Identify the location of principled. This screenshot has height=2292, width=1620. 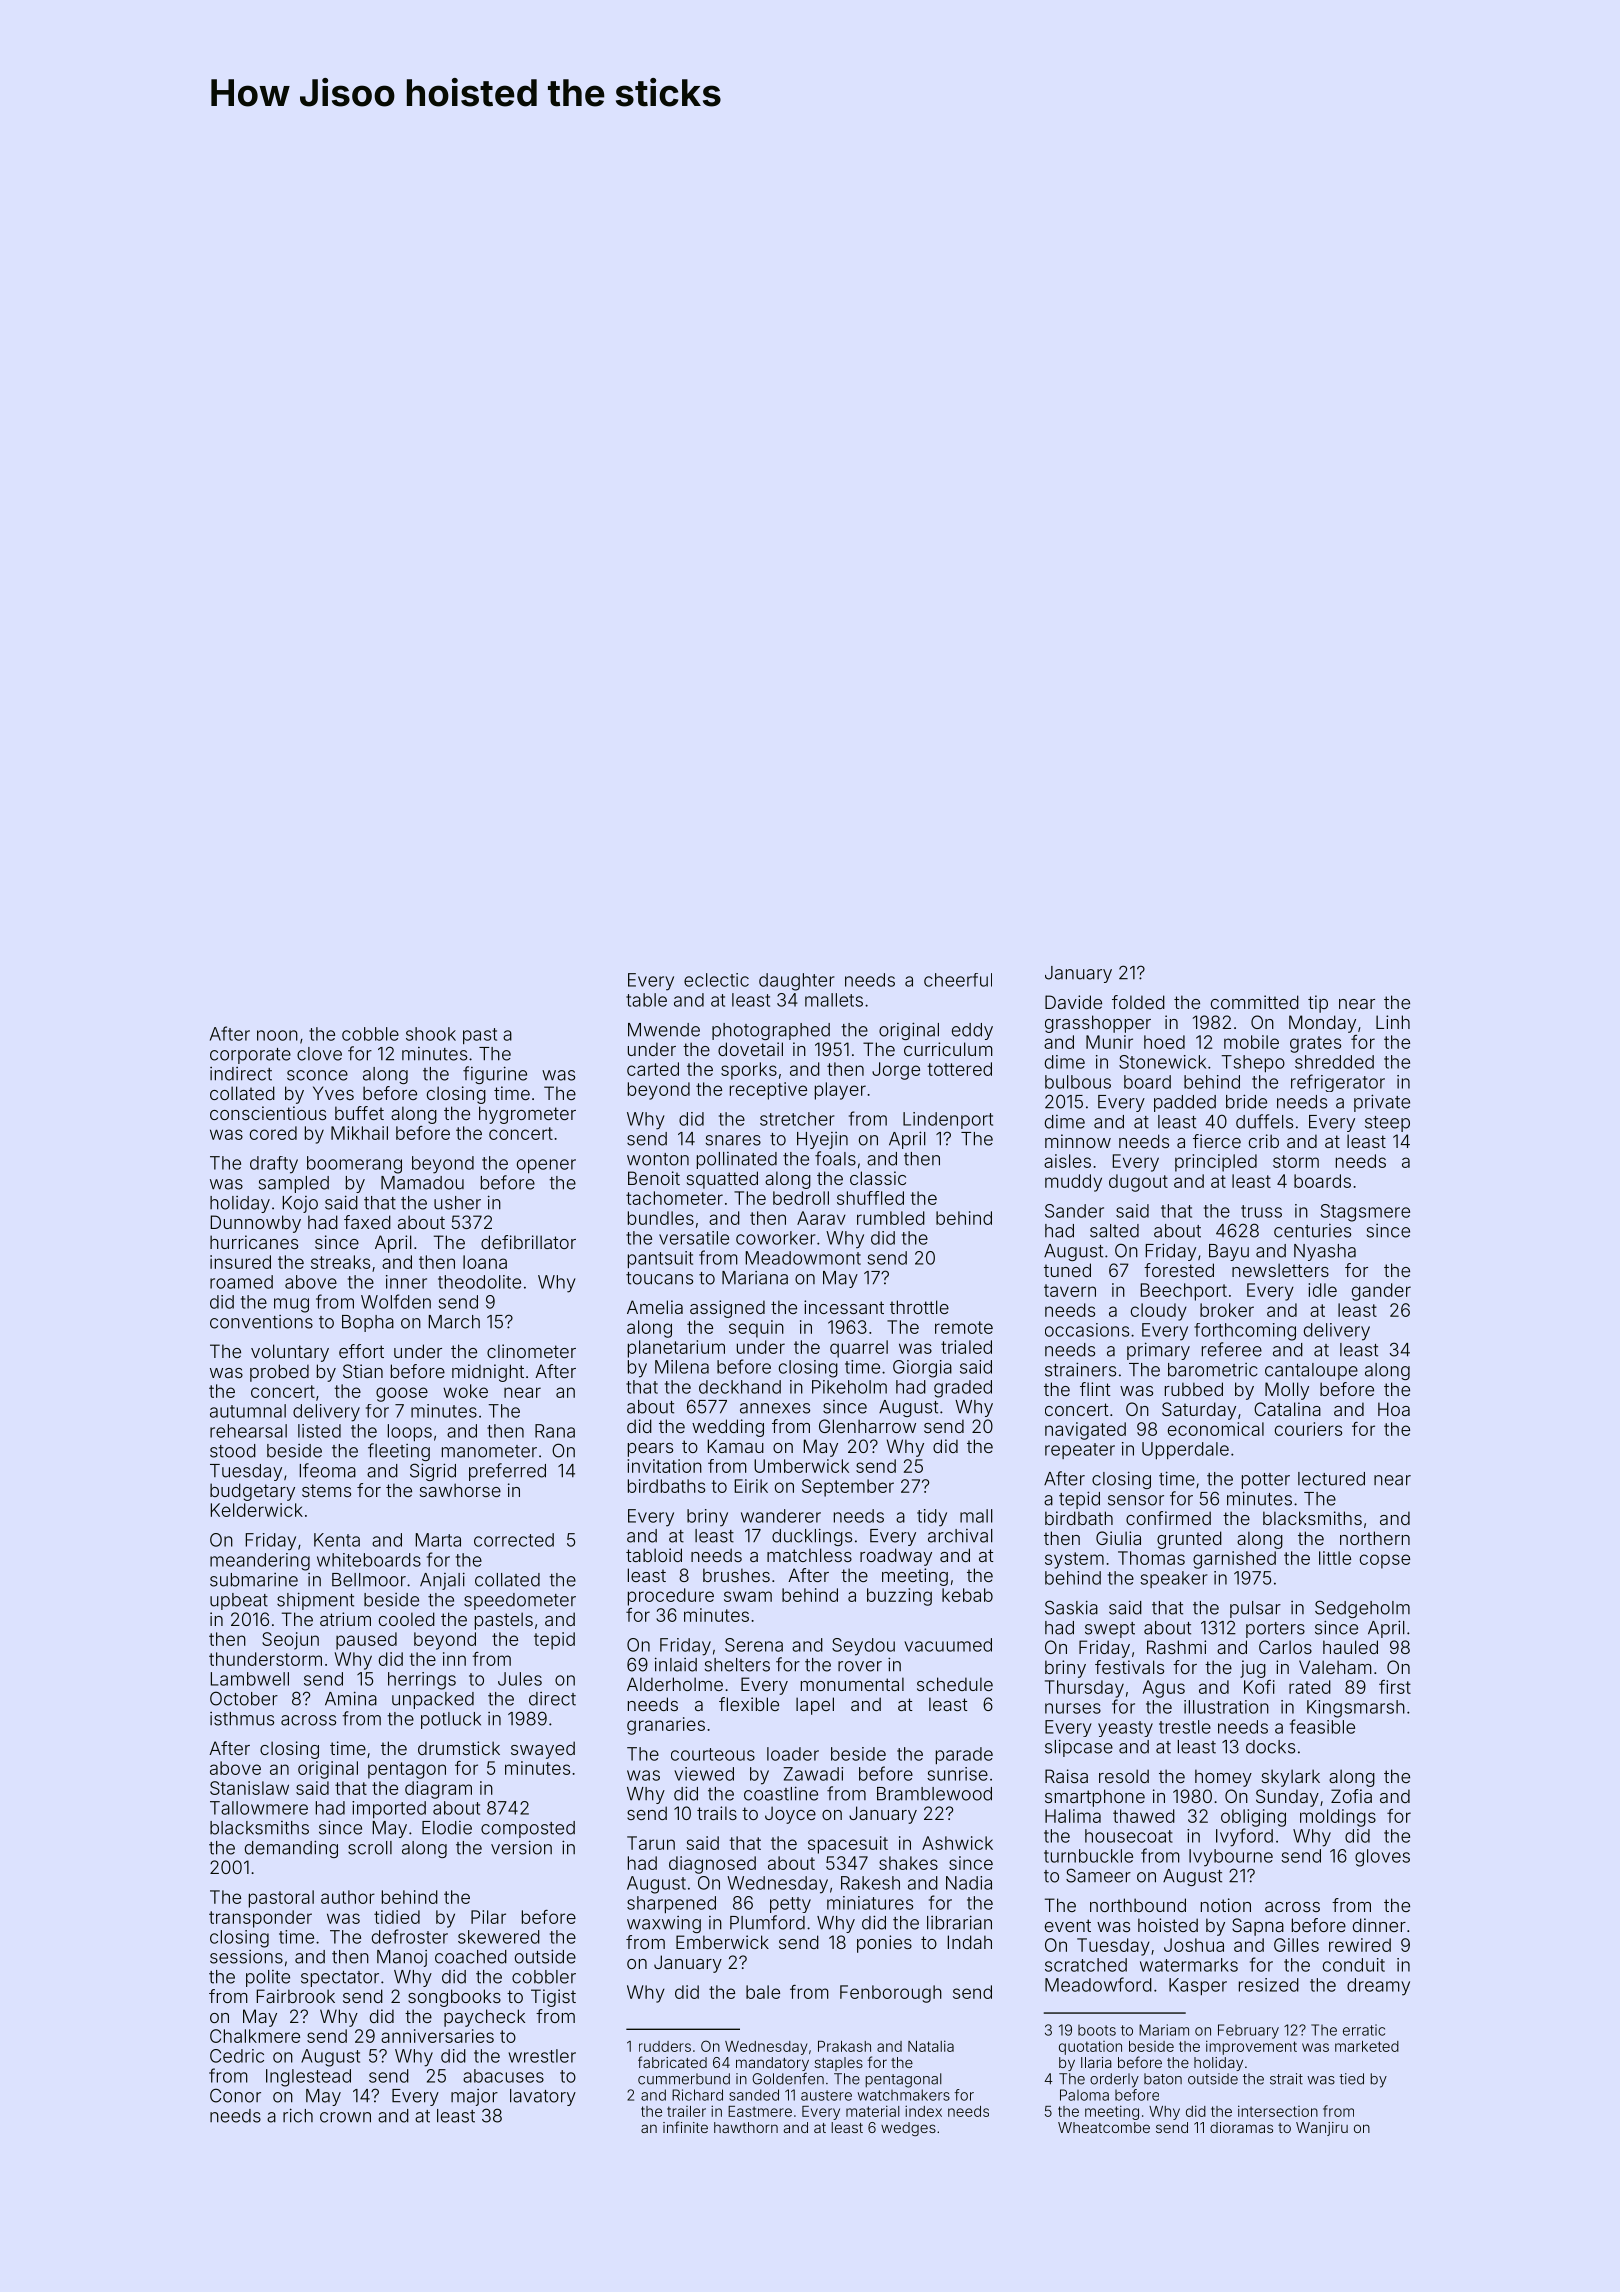
(1216, 1163).
